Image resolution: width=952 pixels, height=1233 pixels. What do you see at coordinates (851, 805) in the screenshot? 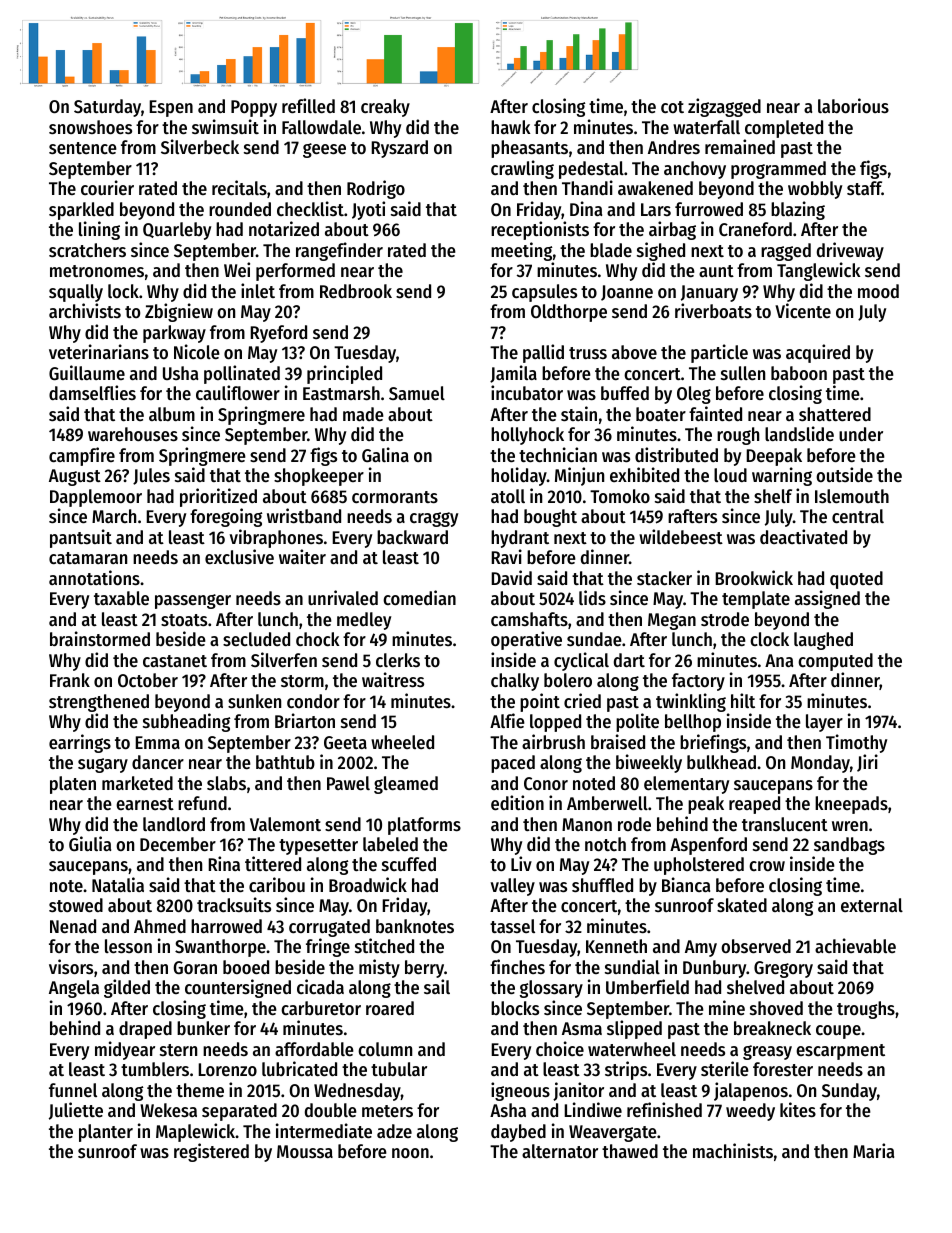
I see `kneepads` at bounding box center [851, 805].
